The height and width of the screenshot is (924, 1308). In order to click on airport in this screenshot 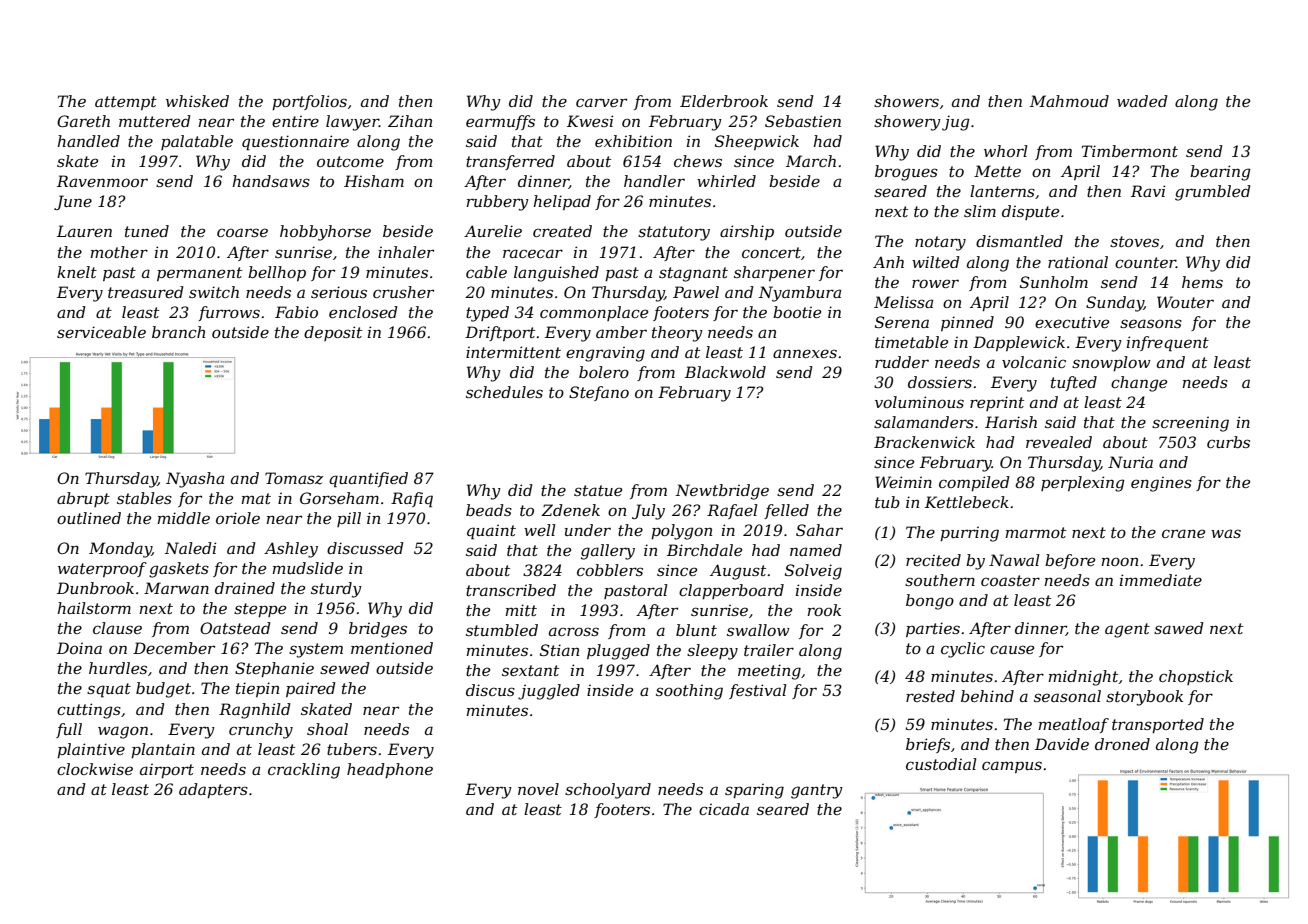, I will do `click(167, 770)`.
